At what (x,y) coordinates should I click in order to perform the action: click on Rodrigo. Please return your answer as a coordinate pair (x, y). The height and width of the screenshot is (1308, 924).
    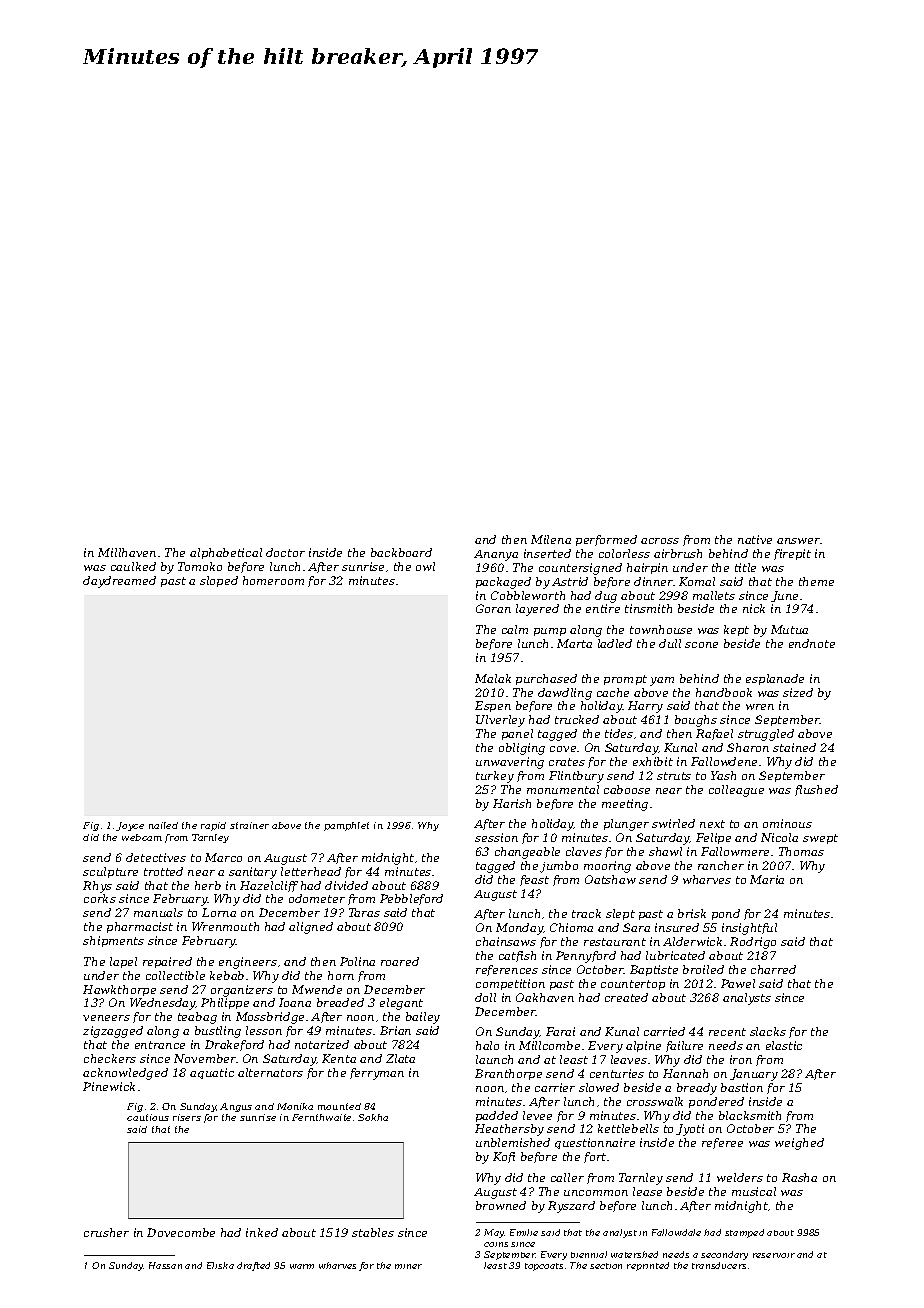
    Looking at the image, I should click on (753, 943).
